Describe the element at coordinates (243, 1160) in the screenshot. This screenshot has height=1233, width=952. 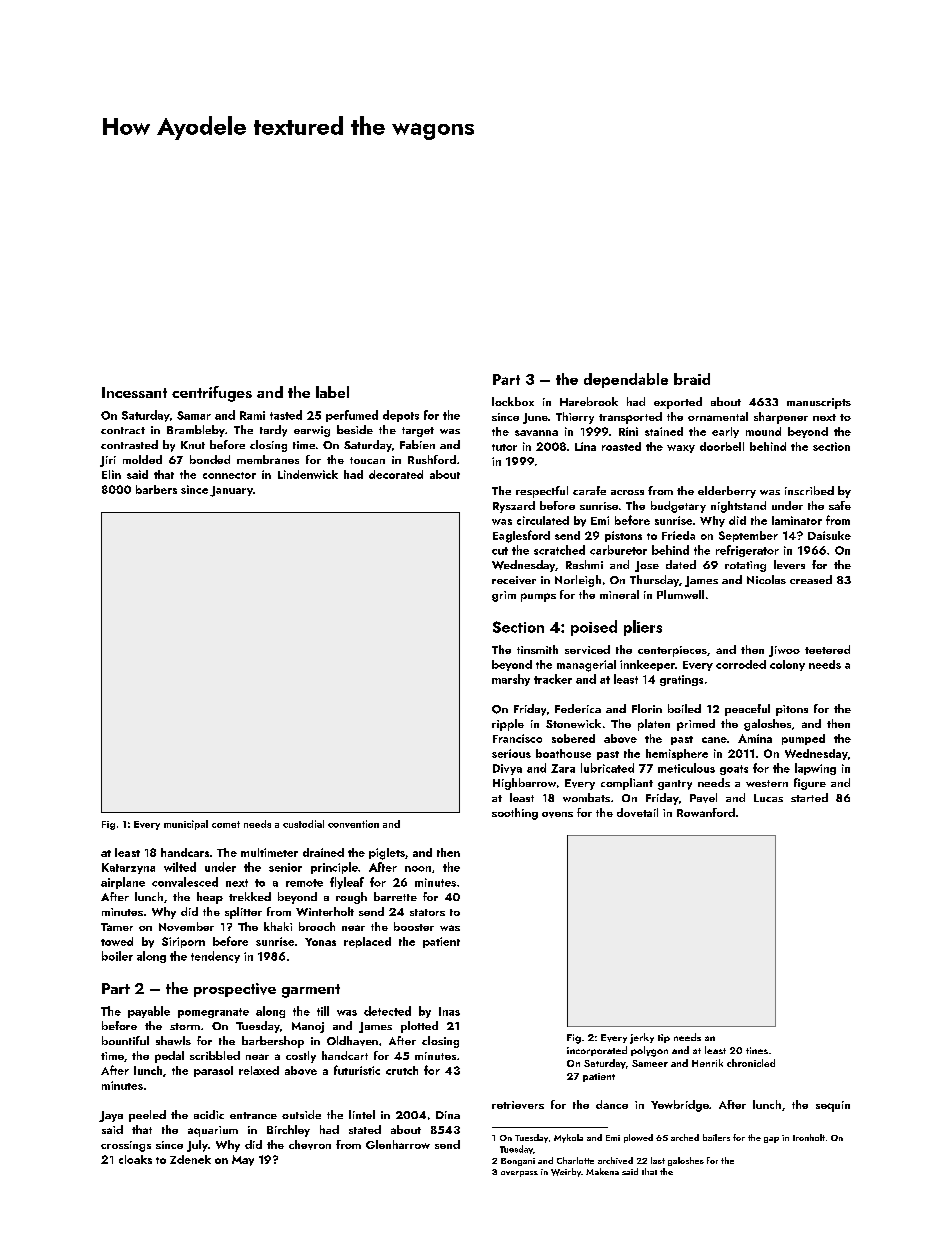
I see `May` at that location.
